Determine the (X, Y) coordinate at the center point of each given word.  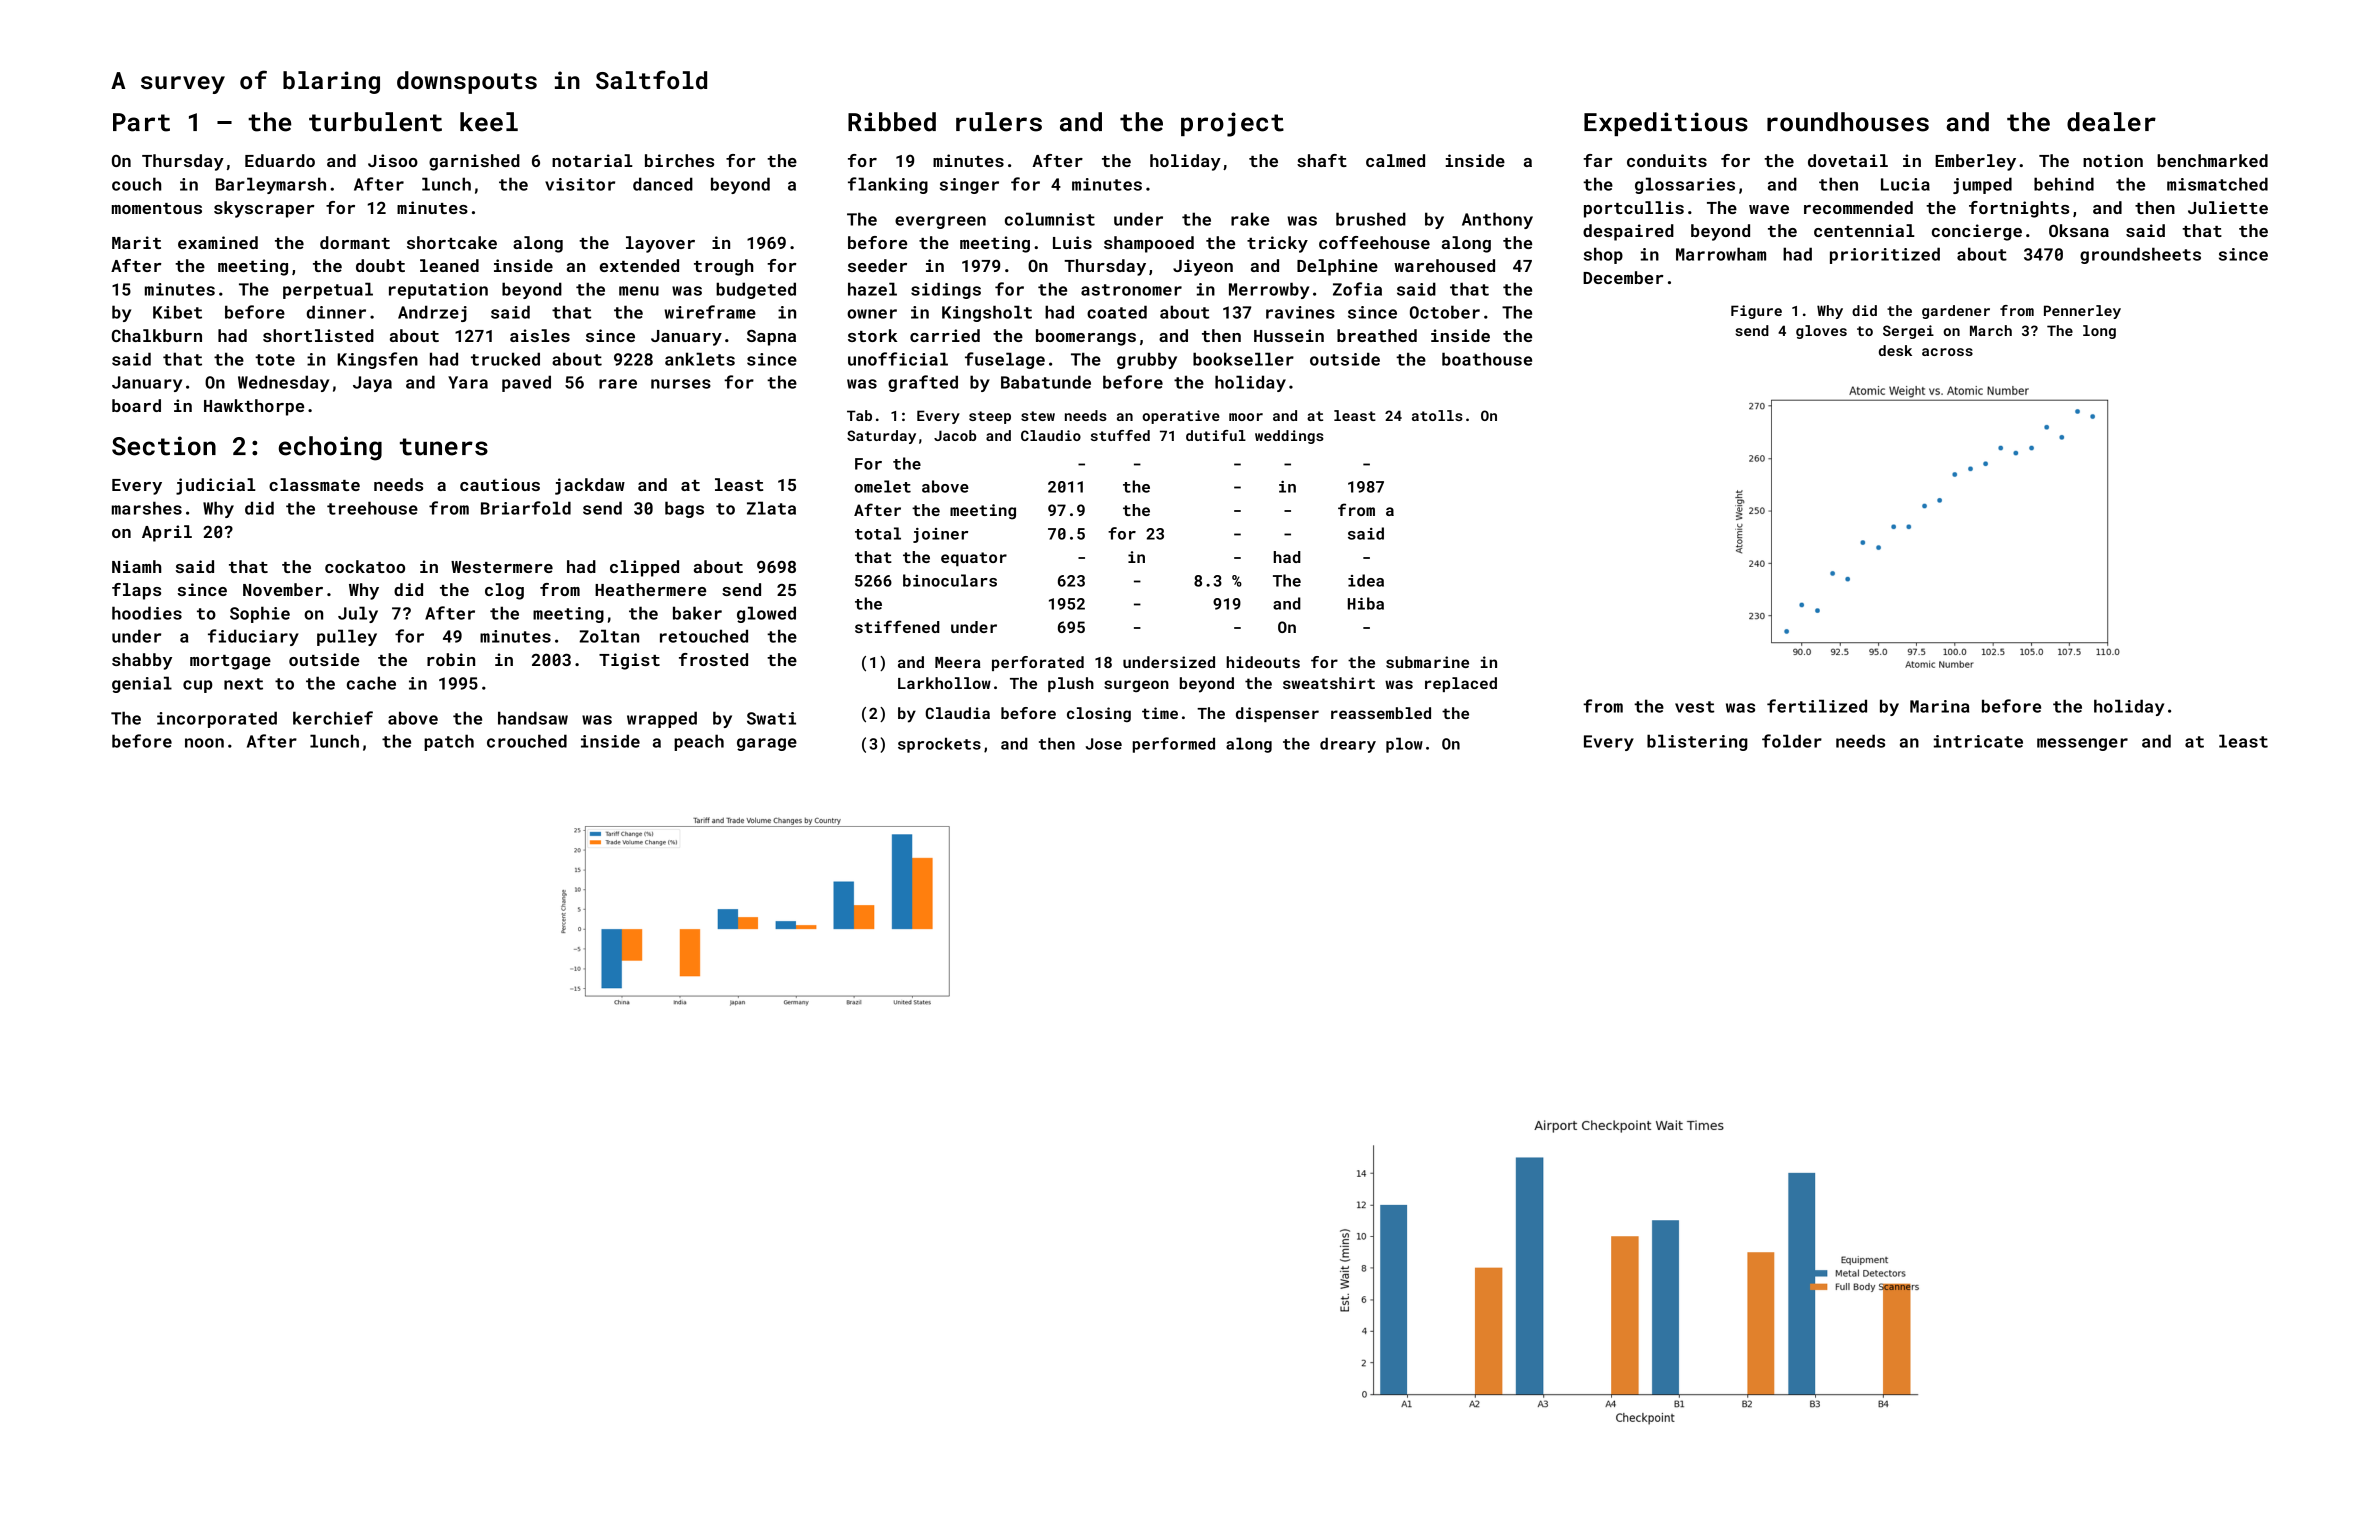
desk (1895, 350)
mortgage (230, 662)
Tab (859, 415)
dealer (2111, 122)
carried (945, 335)
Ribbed (892, 122)
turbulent (375, 122)
